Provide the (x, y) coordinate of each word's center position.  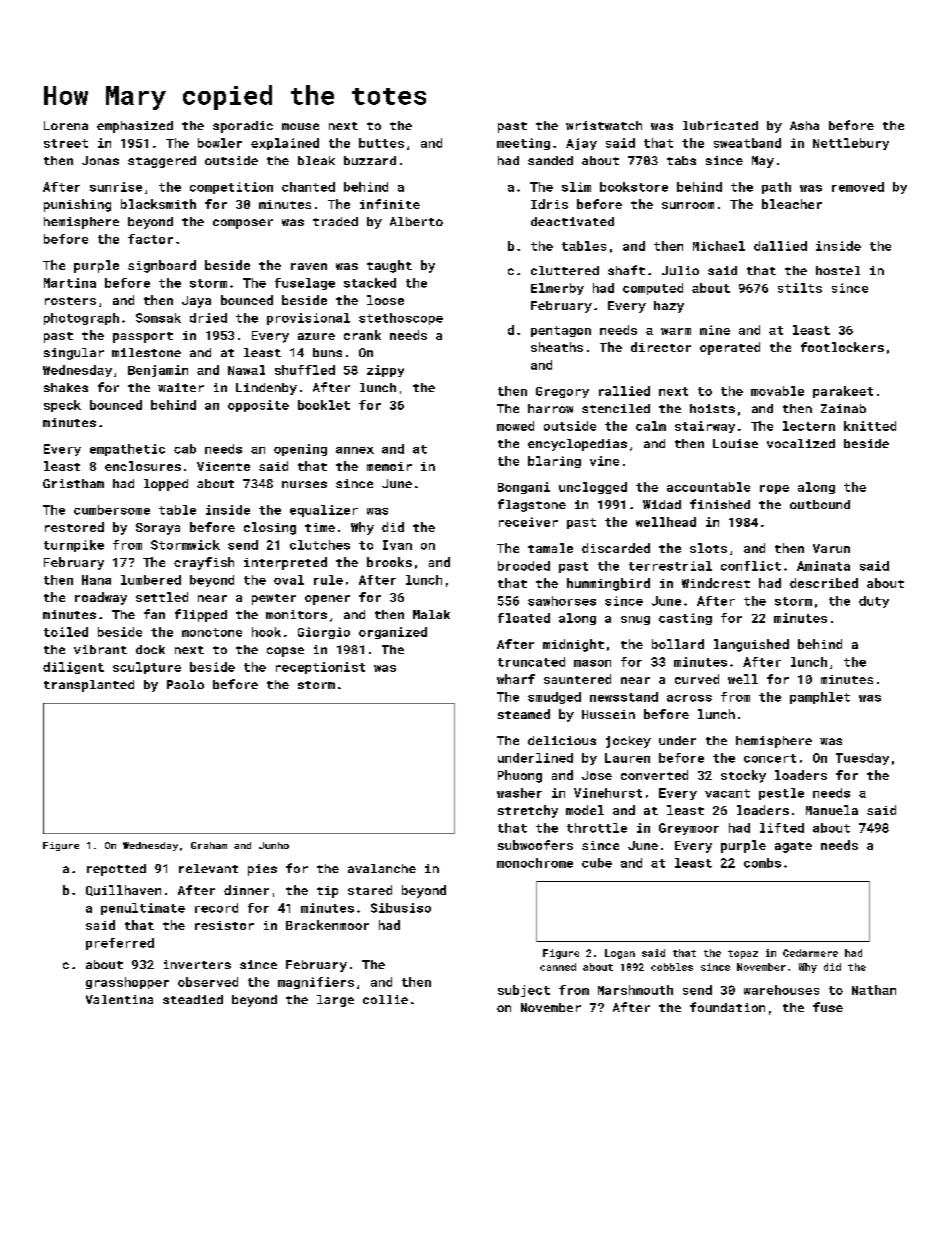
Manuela (832, 810)
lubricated (720, 125)
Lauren (627, 758)
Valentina (119, 999)
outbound (820, 504)
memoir (389, 466)
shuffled (305, 370)
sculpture (147, 668)
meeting (523, 144)
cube (597, 863)
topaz (743, 954)
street (66, 143)
